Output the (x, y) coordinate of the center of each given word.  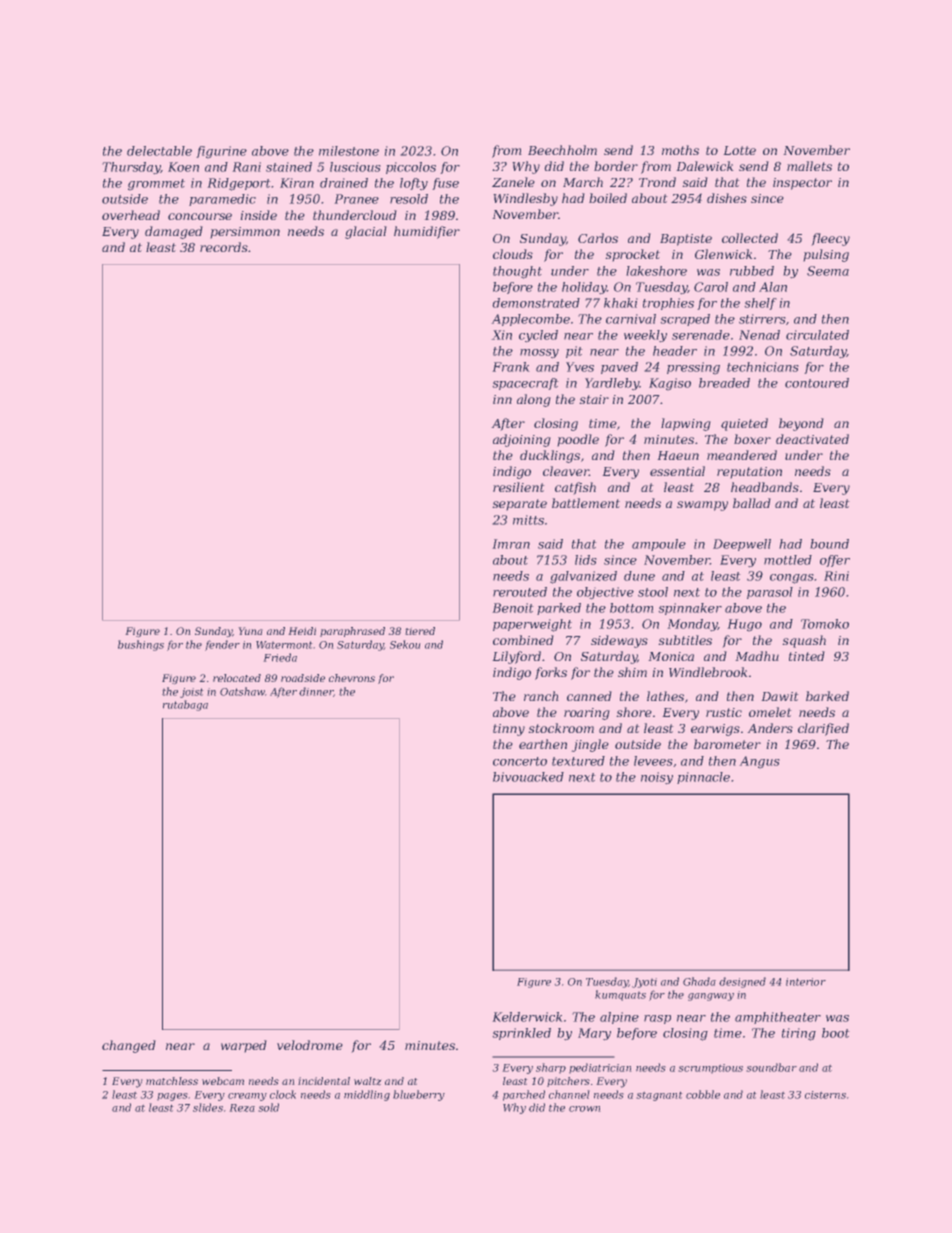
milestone (349, 151)
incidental (324, 1081)
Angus (759, 762)
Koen (183, 167)
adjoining (522, 440)
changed (129, 1046)
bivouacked (528, 777)
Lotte (739, 150)
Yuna (250, 631)
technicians (763, 367)
